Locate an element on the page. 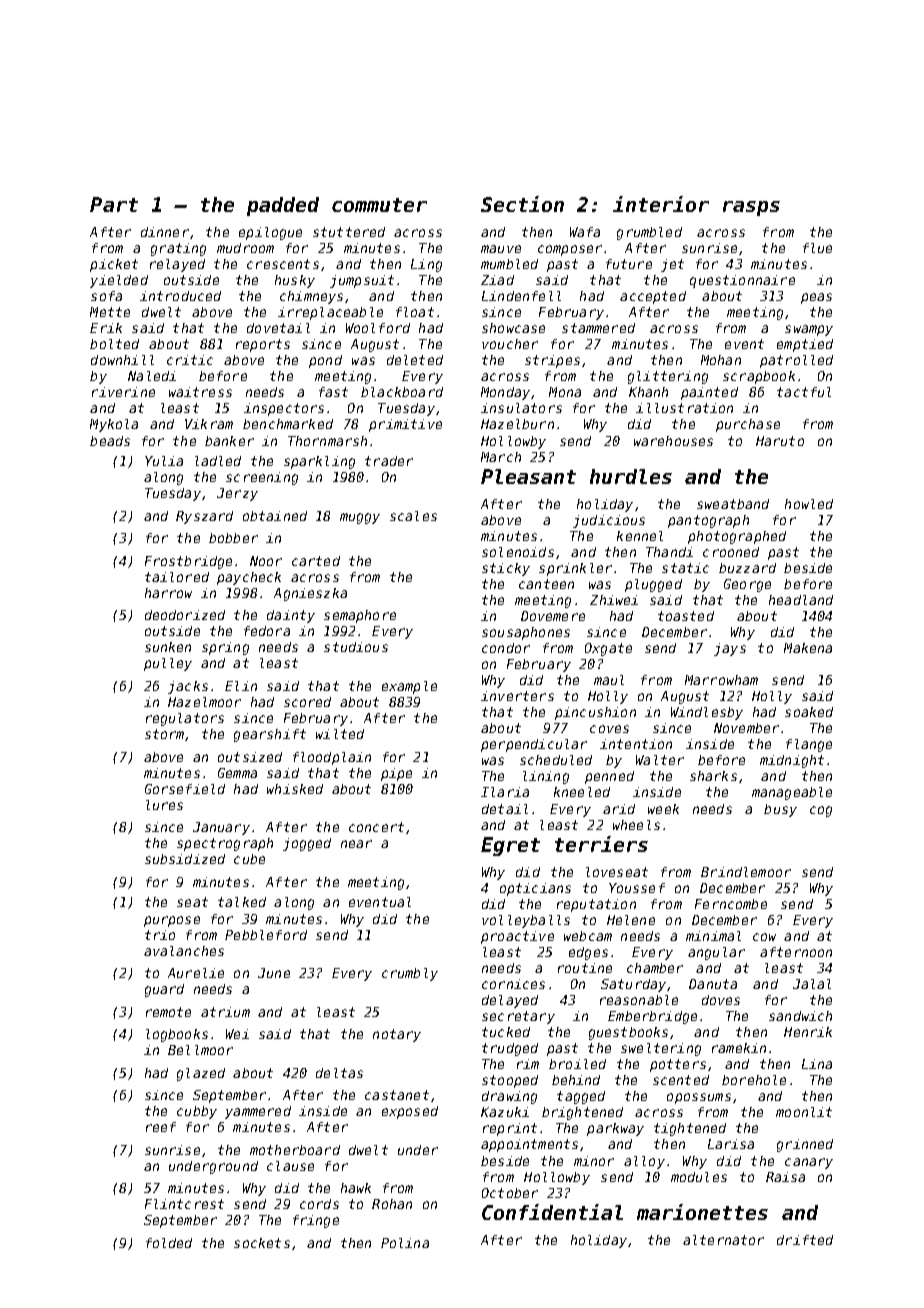  Part is located at coordinates (114, 204).
